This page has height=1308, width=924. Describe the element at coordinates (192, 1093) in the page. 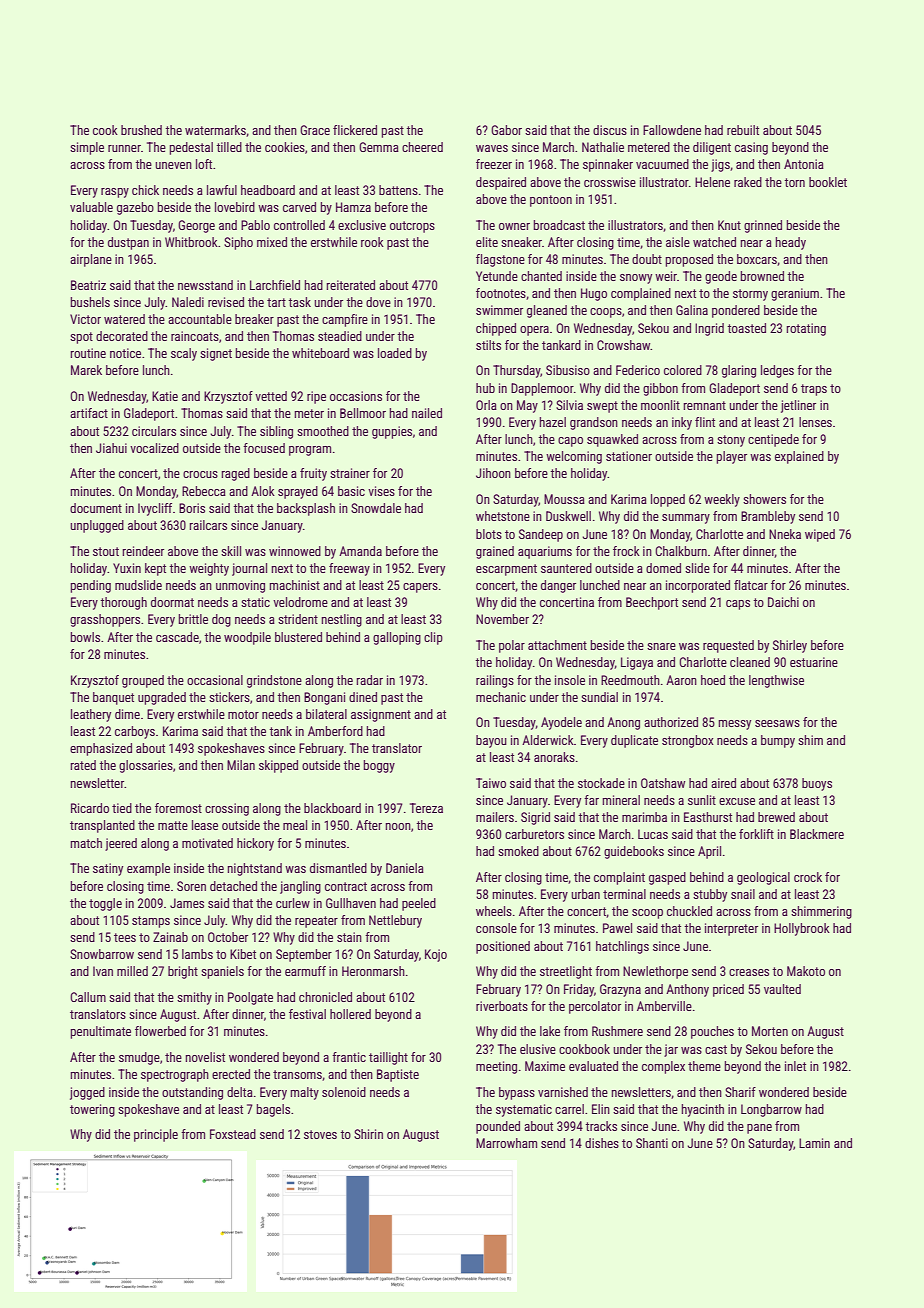

I see `outstanding` at that location.
